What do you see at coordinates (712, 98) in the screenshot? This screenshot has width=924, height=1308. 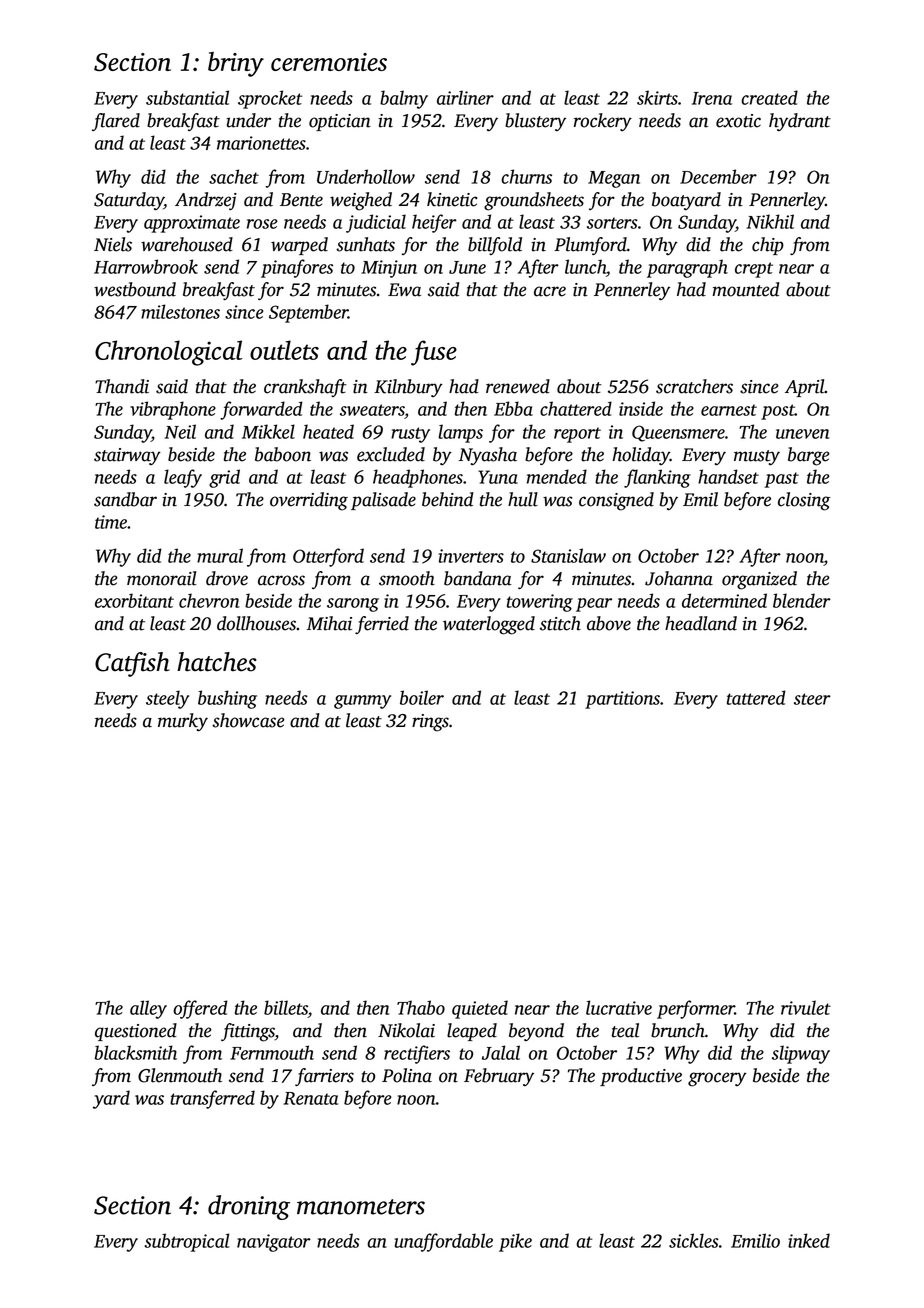 I see `Irena` at bounding box center [712, 98].
